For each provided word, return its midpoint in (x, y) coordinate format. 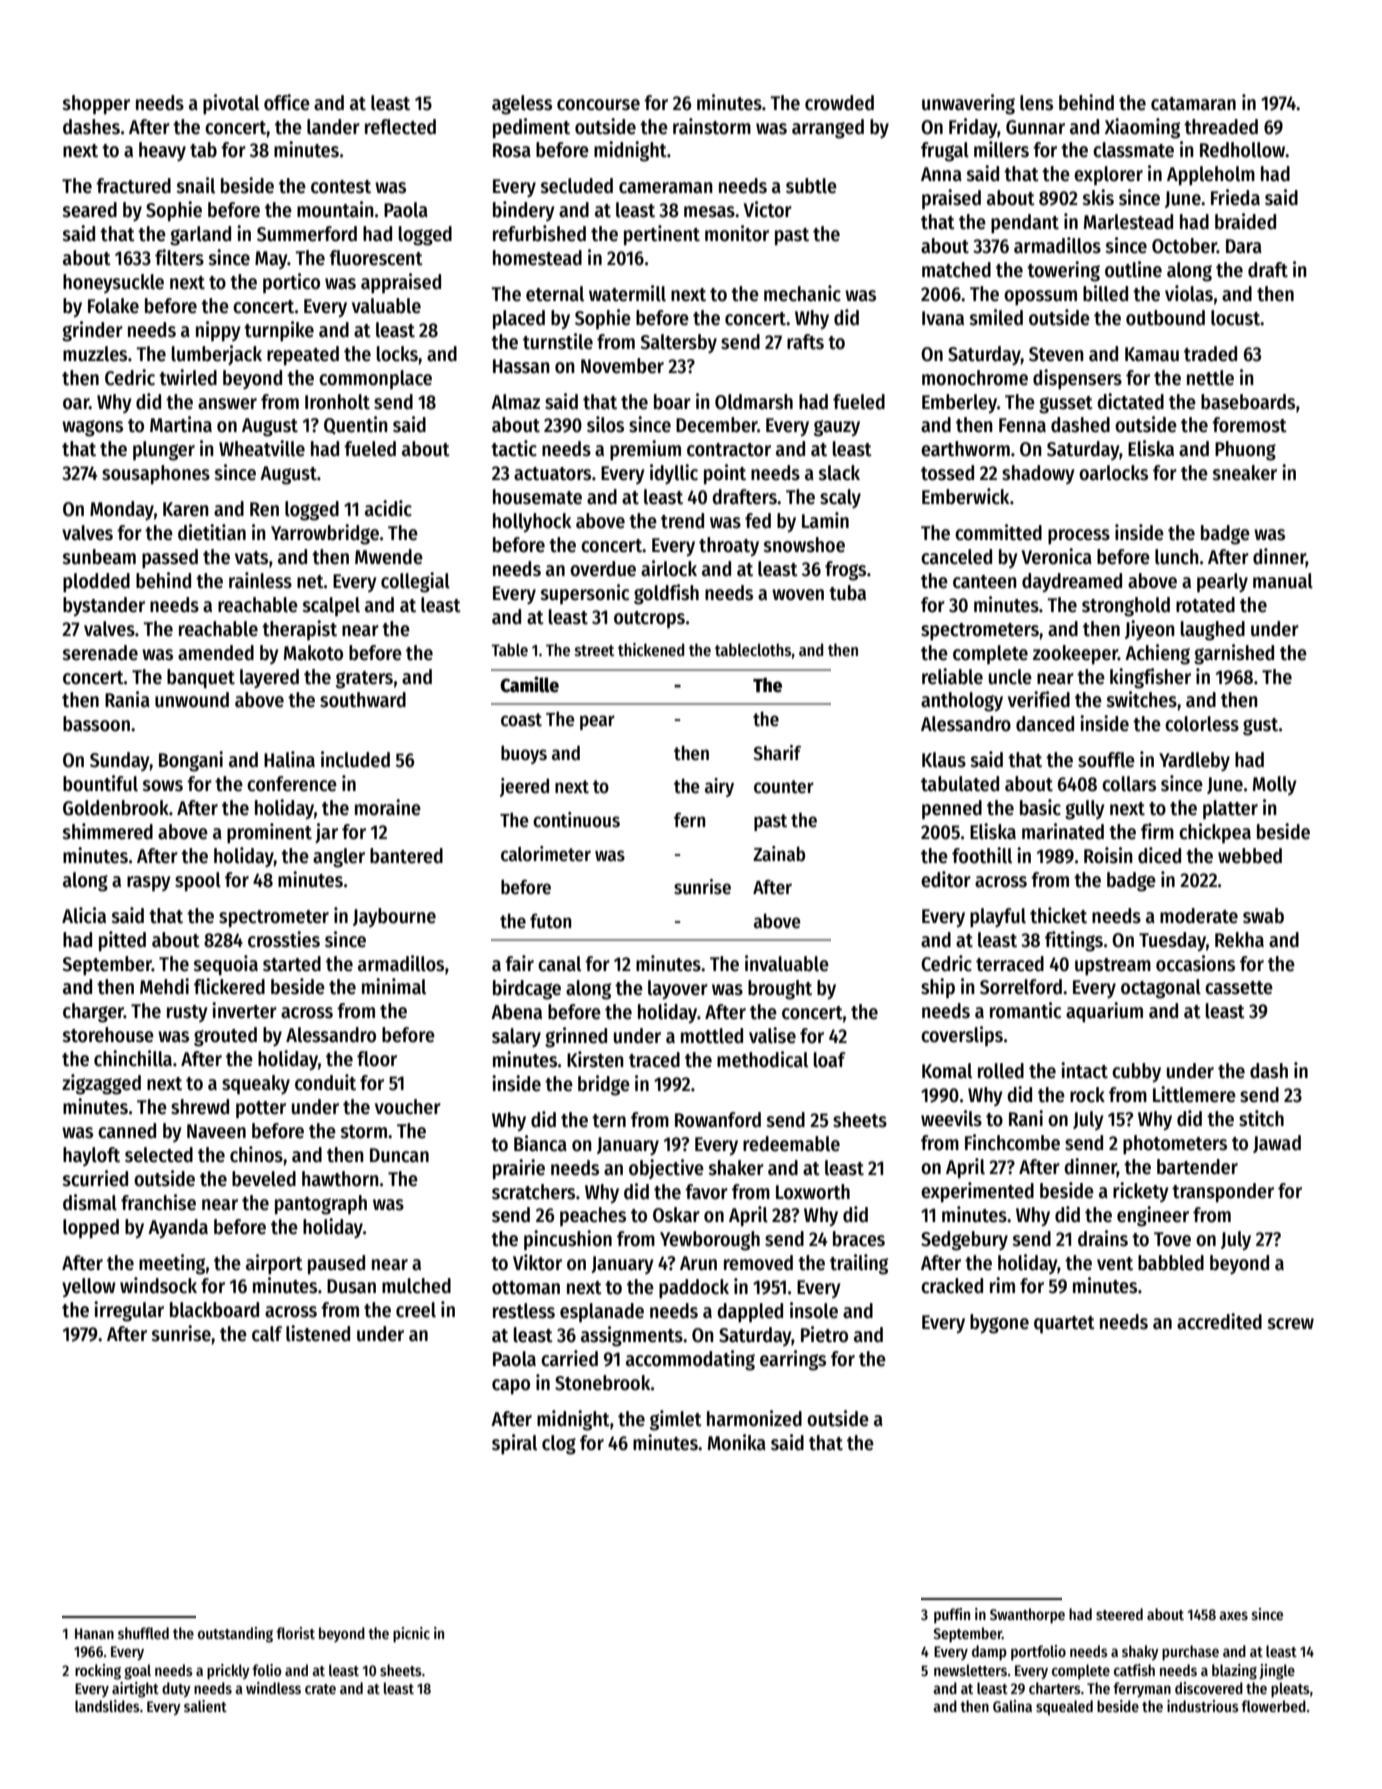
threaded (1221, 127)
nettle (1210, 378)
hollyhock (532, 522)
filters (179, 257)
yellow (89, 1287)
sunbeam (99, 557)
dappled (750, 1313)
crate (320, 1689)
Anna (941, 174)
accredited (1219, 1321)
